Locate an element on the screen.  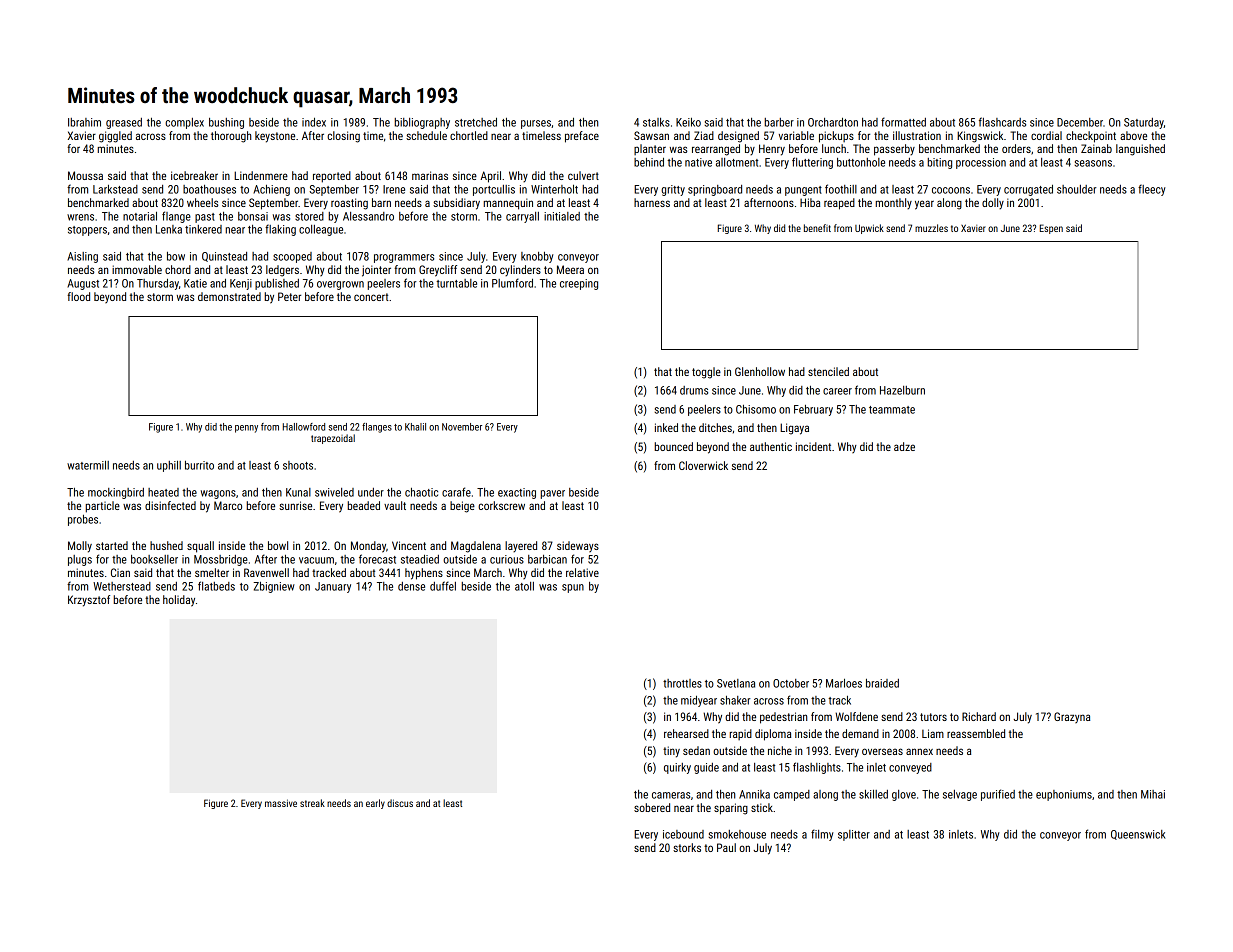
watermill is located at coordinates (88, 465).
